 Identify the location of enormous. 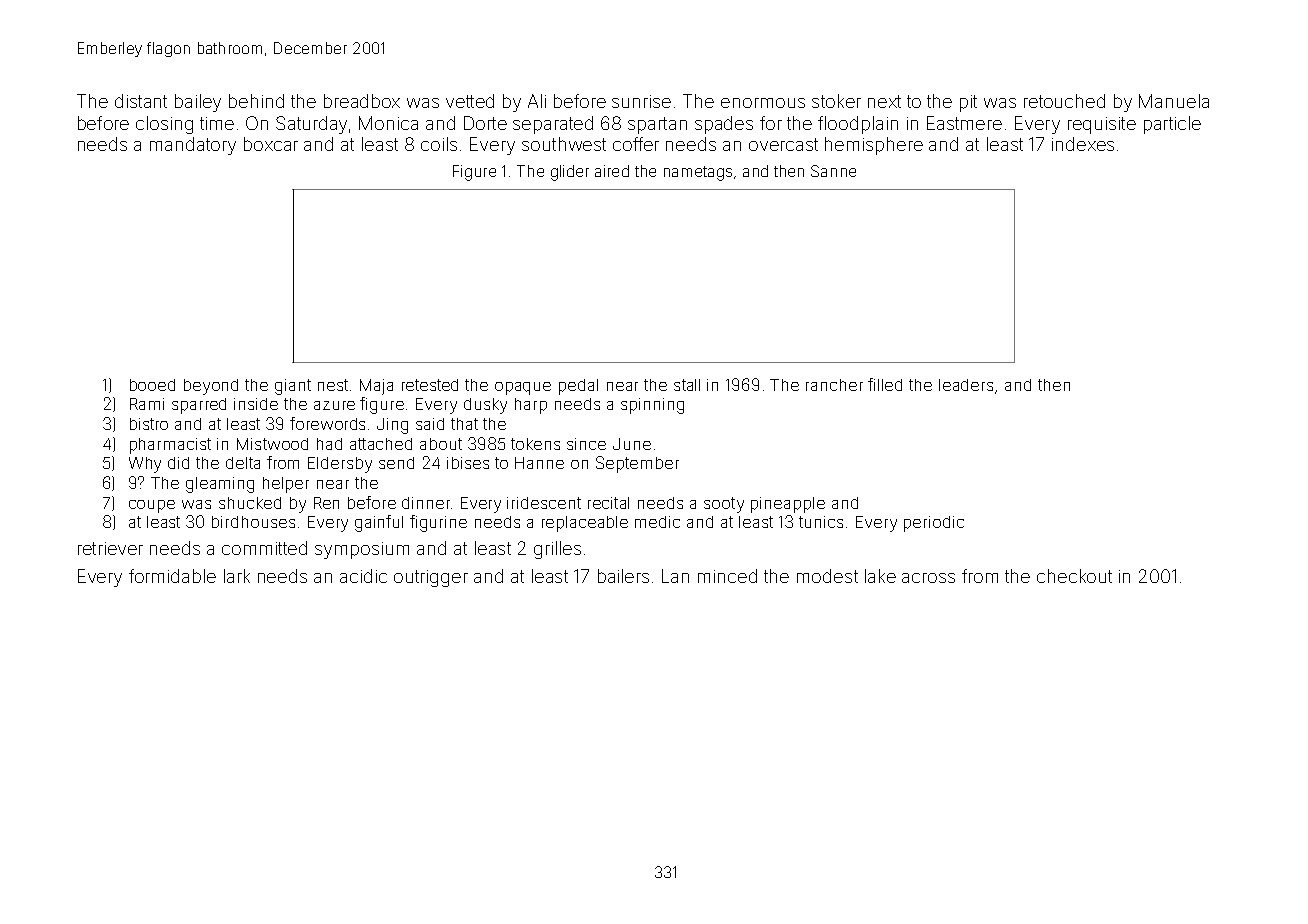
(763, 103).
